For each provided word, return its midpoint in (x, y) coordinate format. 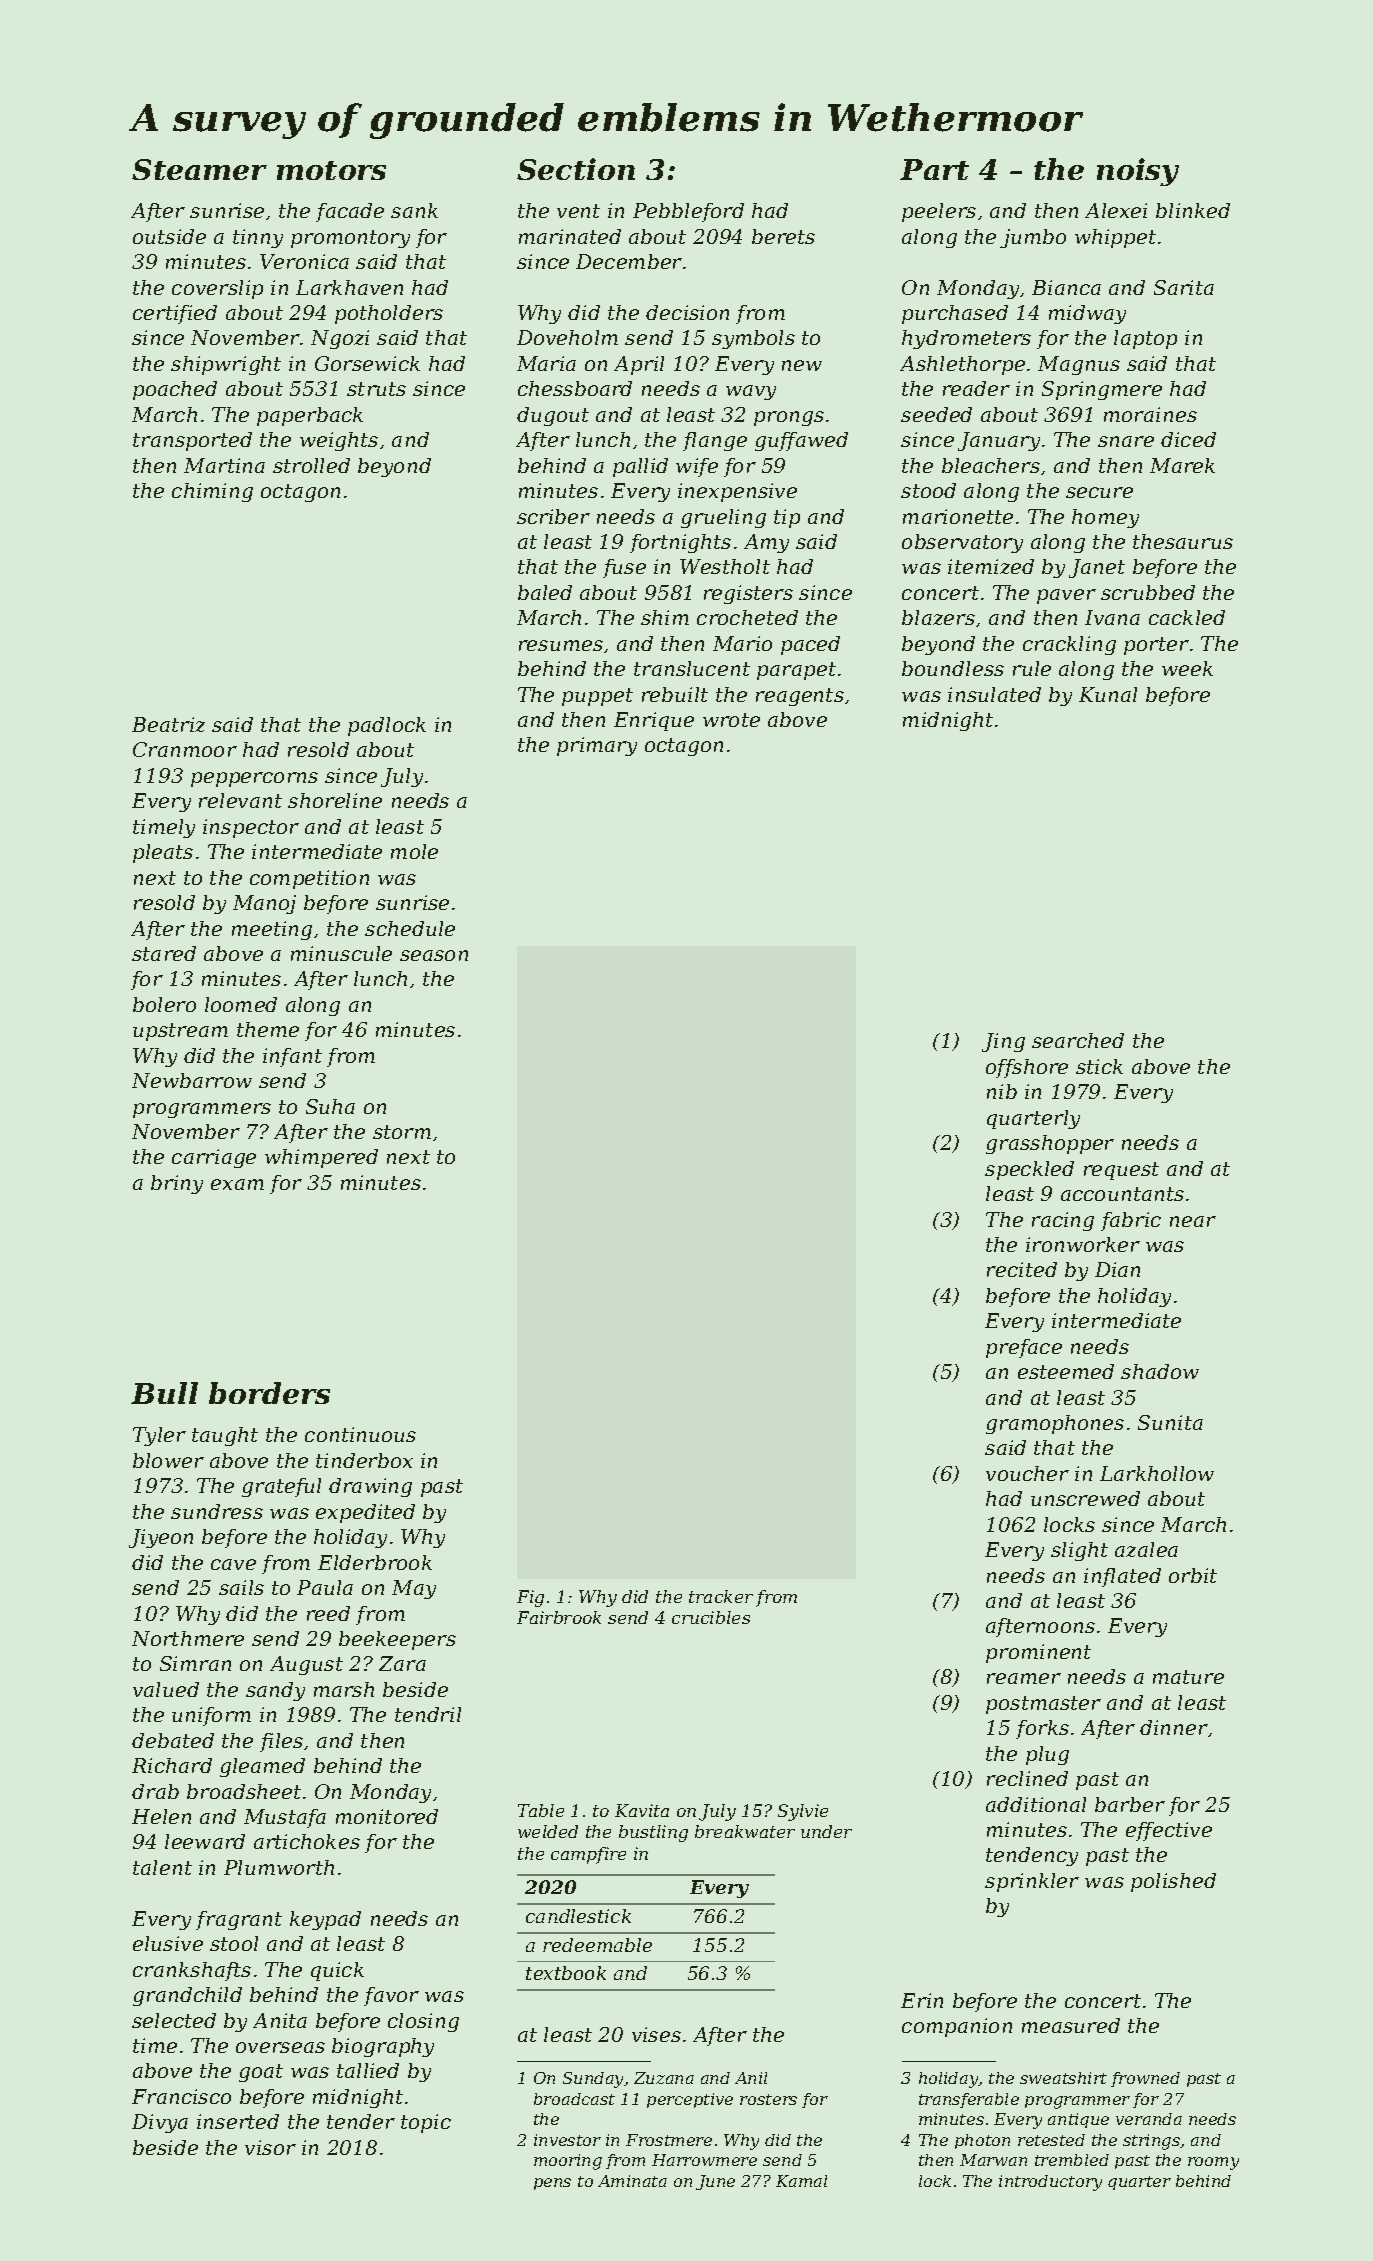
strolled (311, 465)
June (715, 2182)
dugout (553, 416)
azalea (1146, 1549)
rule (1032, 668)
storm (402, 1132)
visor (270, 2147)
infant (292, 1057)
